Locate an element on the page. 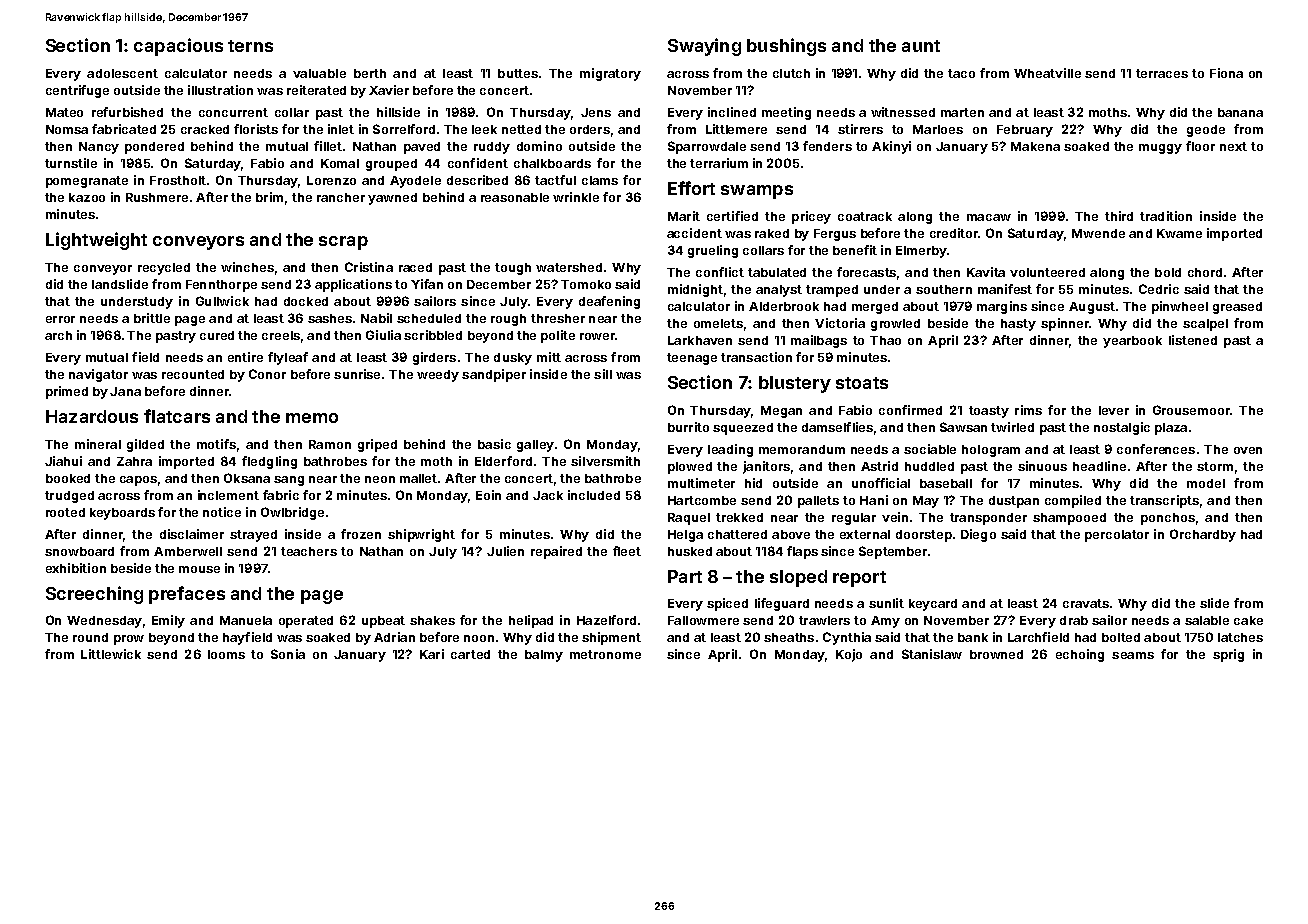  metronome is located at coordinates (605, 654).
